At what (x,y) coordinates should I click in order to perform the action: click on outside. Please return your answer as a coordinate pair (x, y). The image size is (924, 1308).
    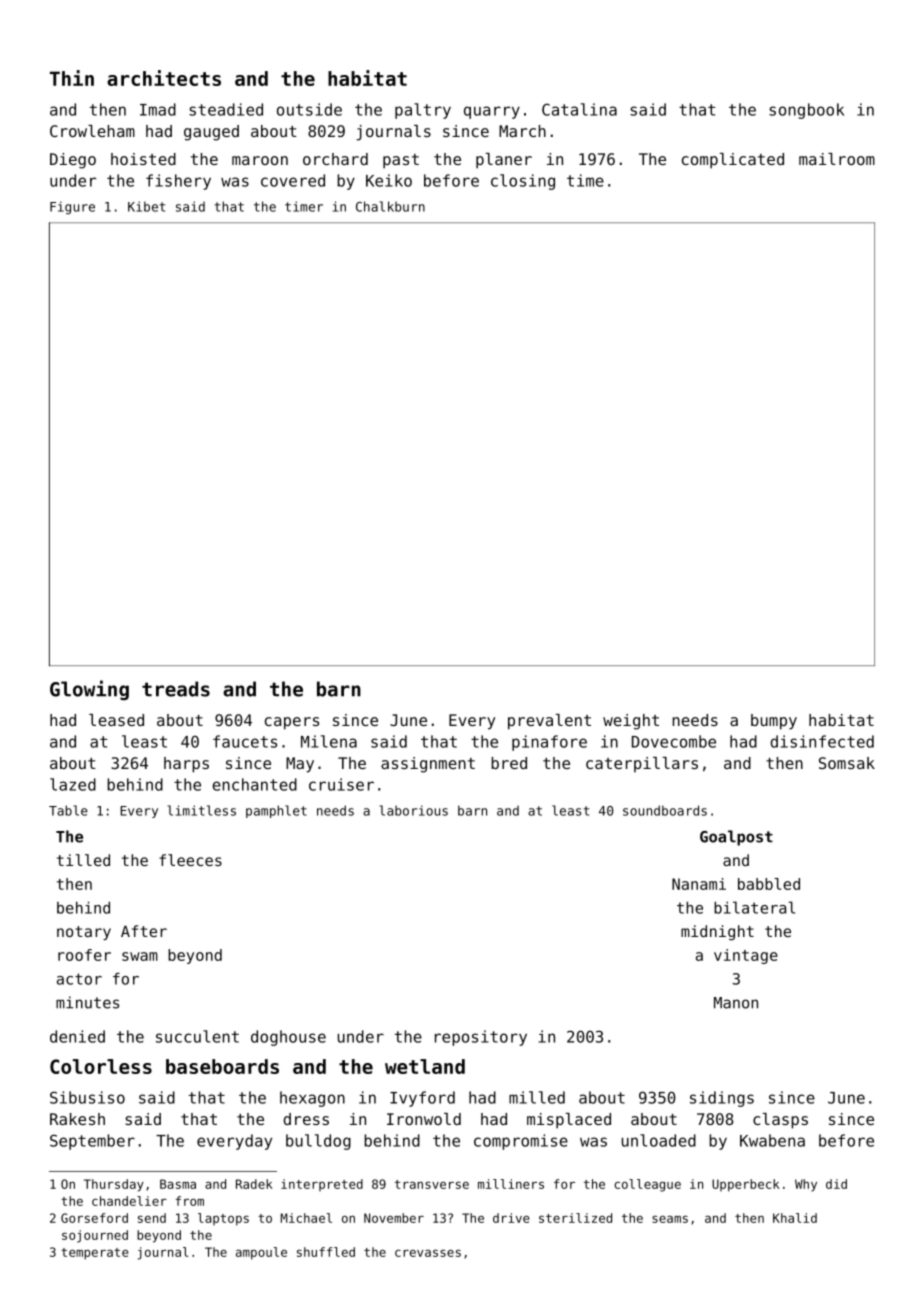
    Looking at the image, I should click on (309, 109).
